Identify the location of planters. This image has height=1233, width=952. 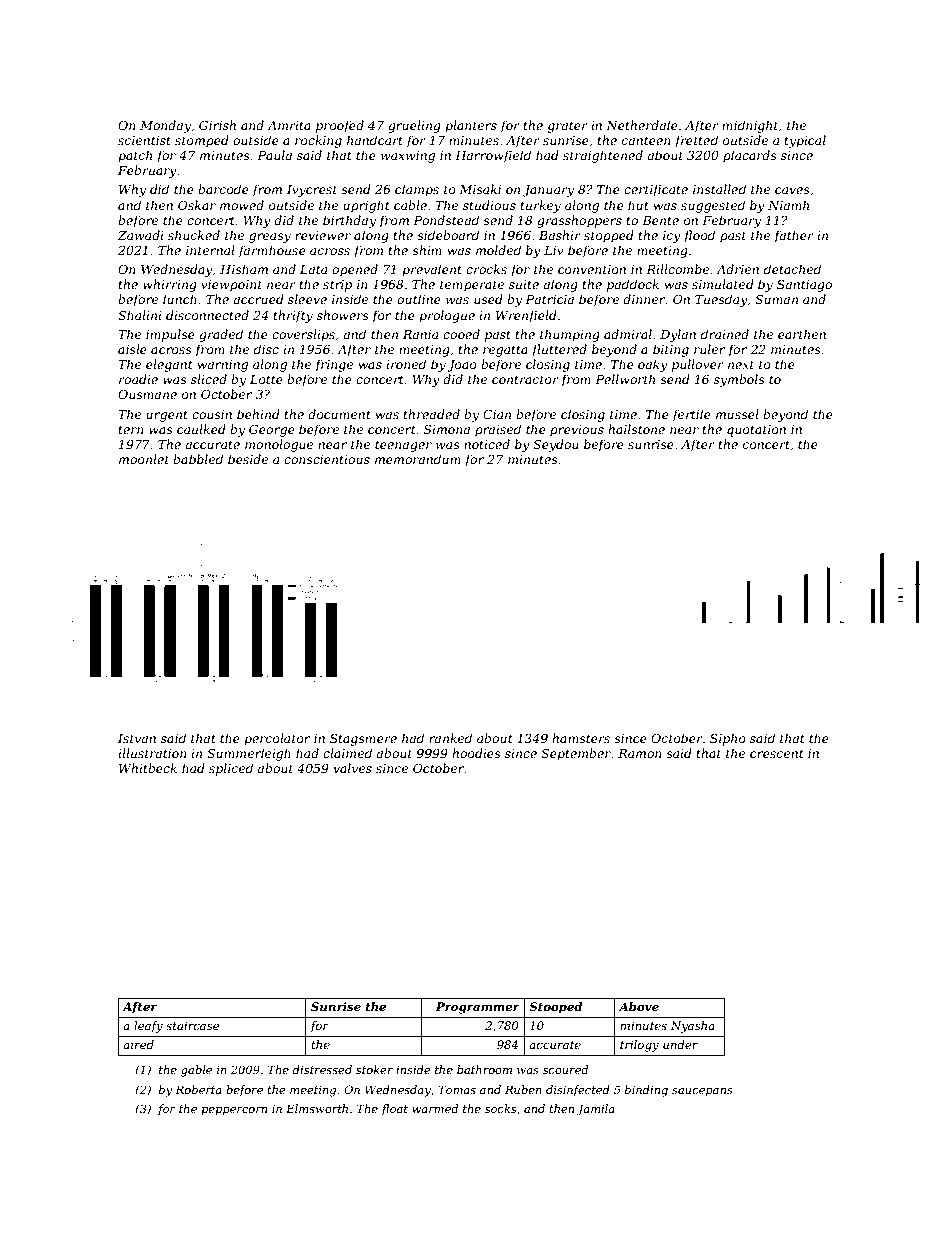
(471, 126).
